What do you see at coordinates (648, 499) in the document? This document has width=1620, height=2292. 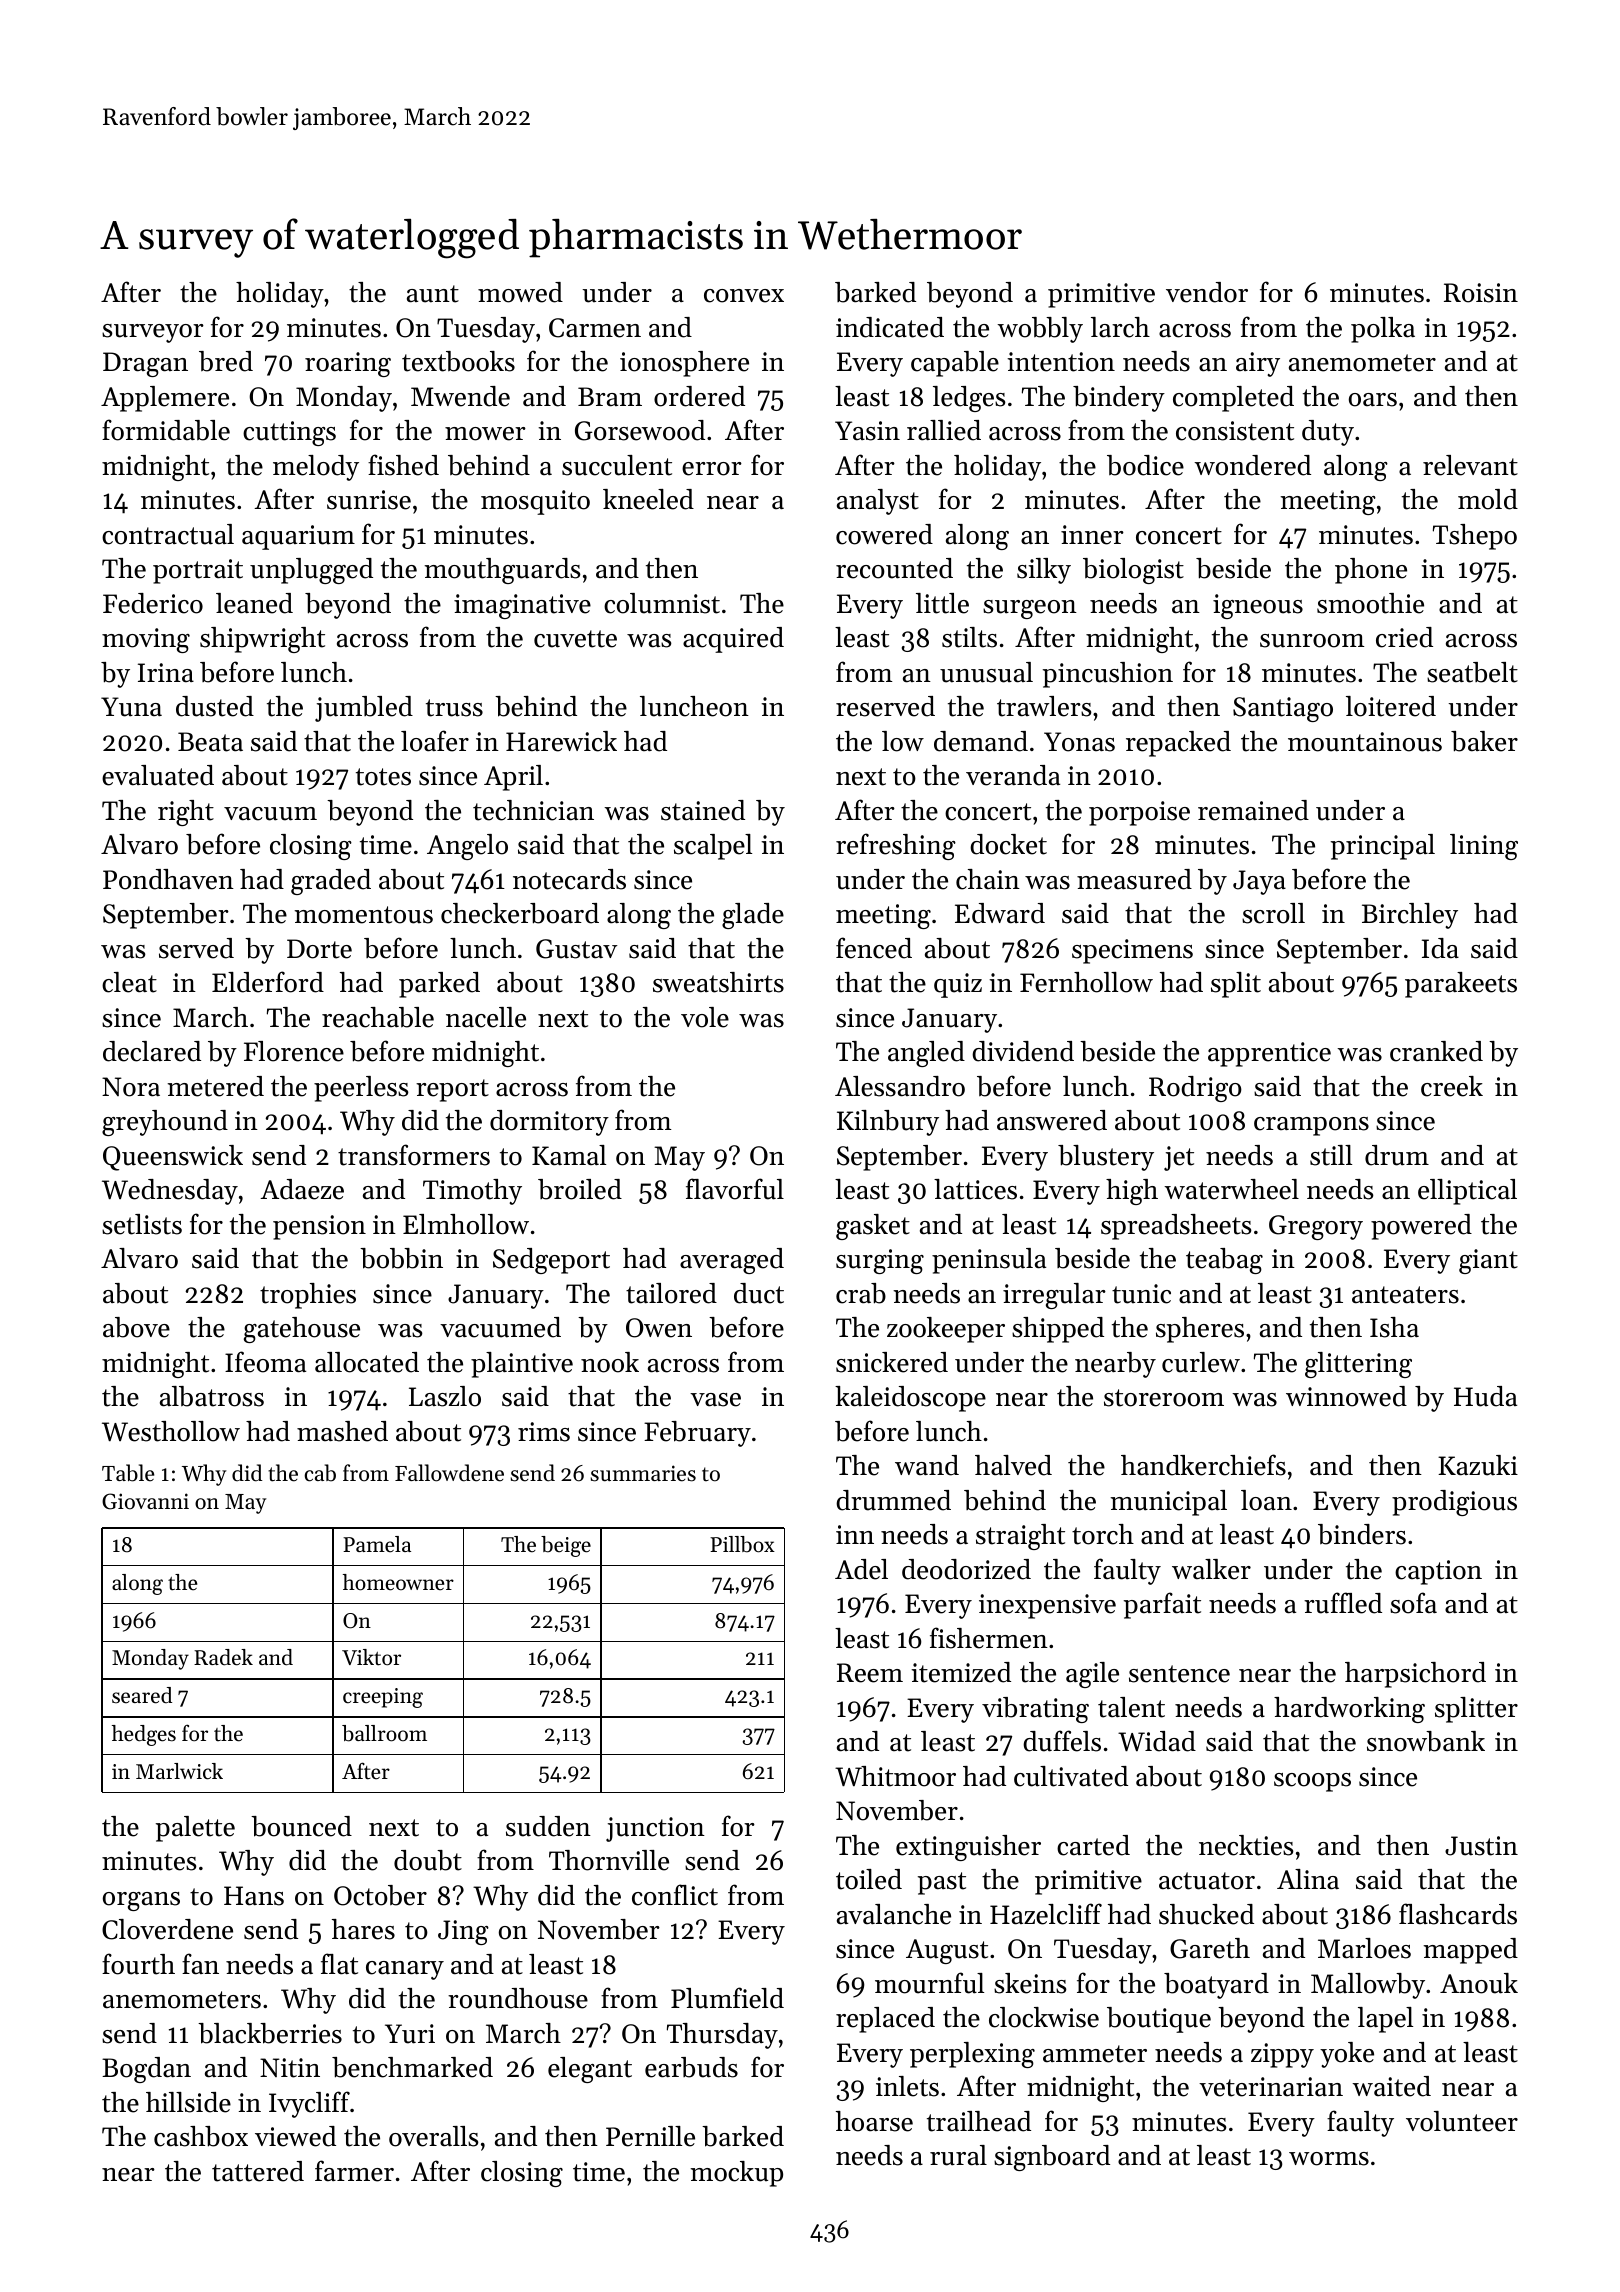 I see `kneeled` at bounding box center [648, 499].
